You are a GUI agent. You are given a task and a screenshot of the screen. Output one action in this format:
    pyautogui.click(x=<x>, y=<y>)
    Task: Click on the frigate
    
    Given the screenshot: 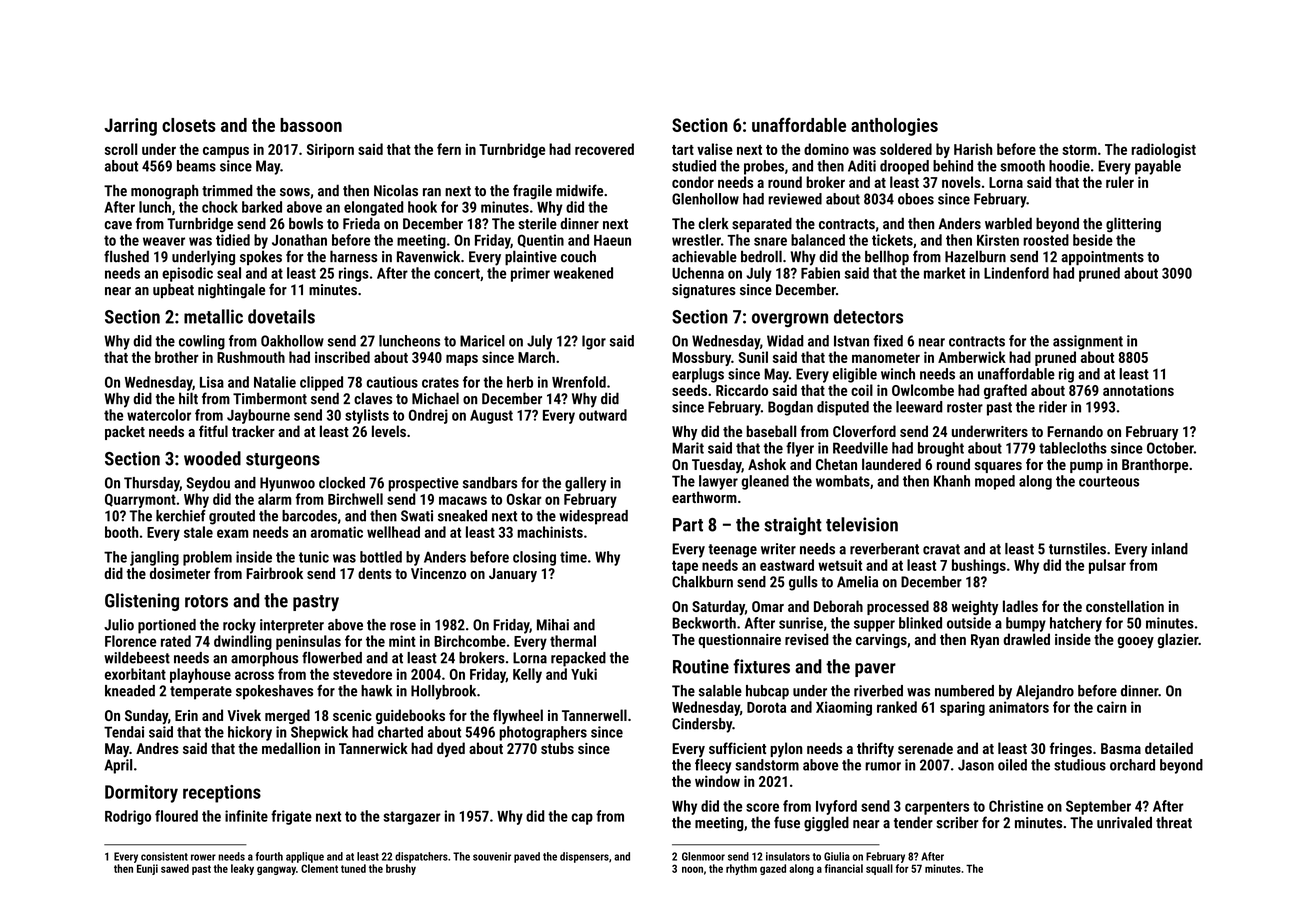 What is the action you would take?
    pyautogui.click(x=291, y=817)
